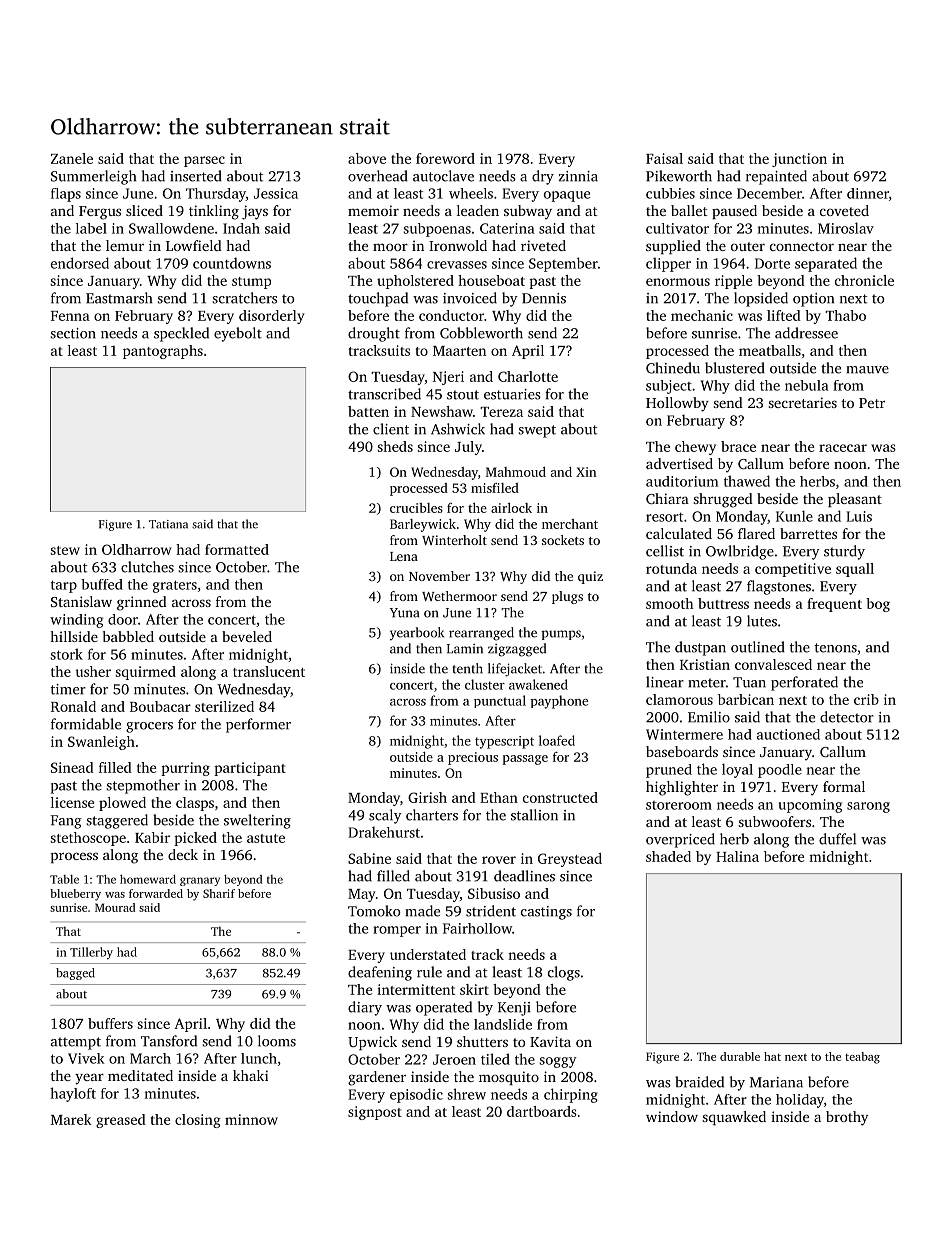  What do you see at coordinates (121, 1121) in the image?
I see `greased` at bounding box center [121, 1121].
